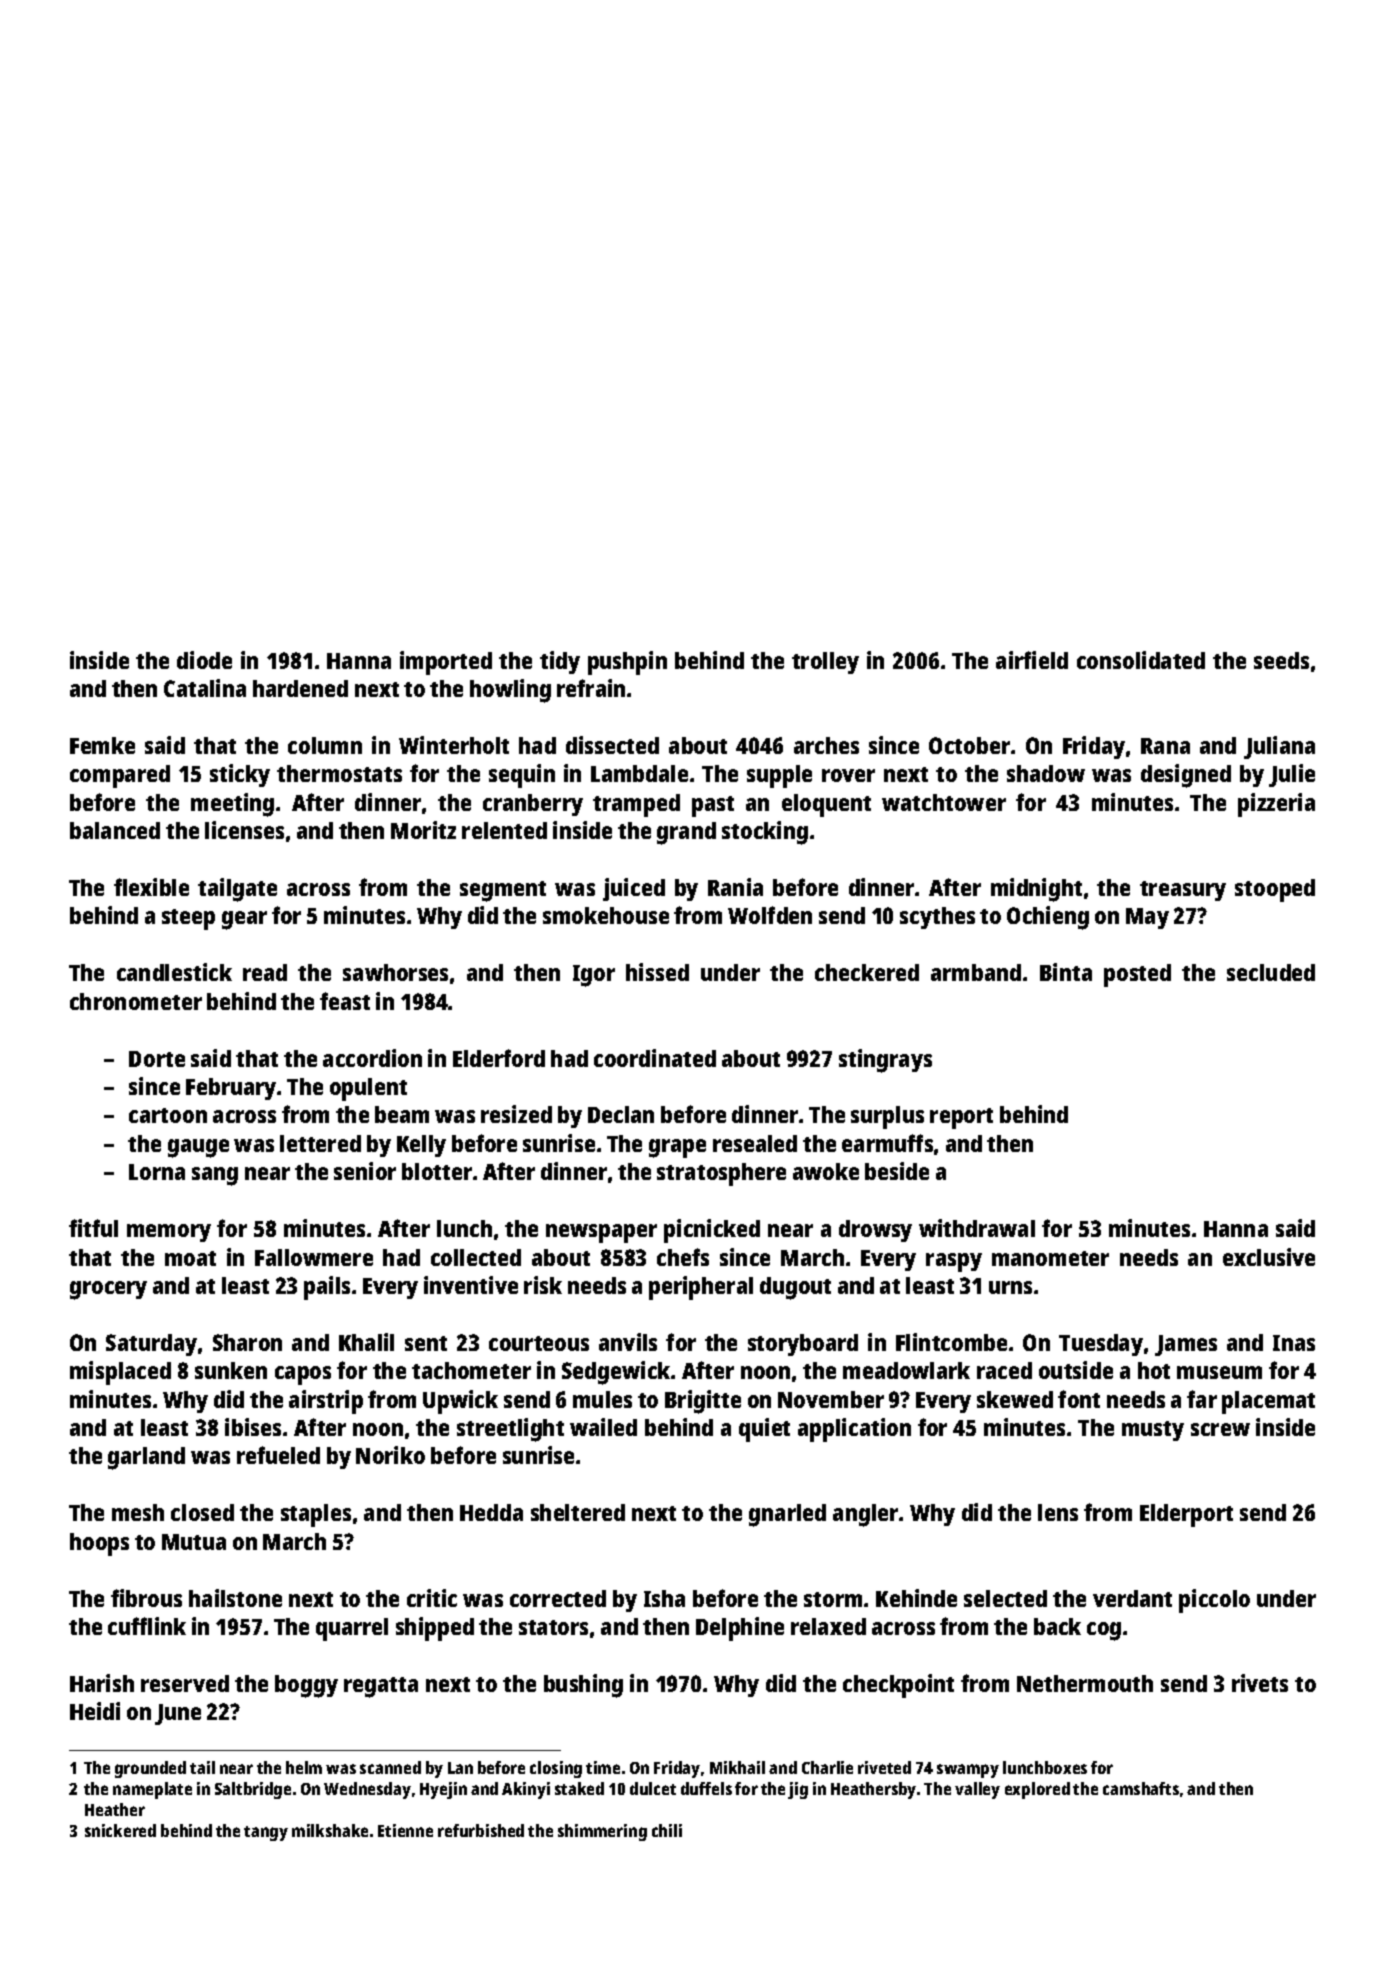 The height and width of the document is (1969, 1386). Describe the element at coordinates (437, 1171) in the document. I see `blotter` at that location.
